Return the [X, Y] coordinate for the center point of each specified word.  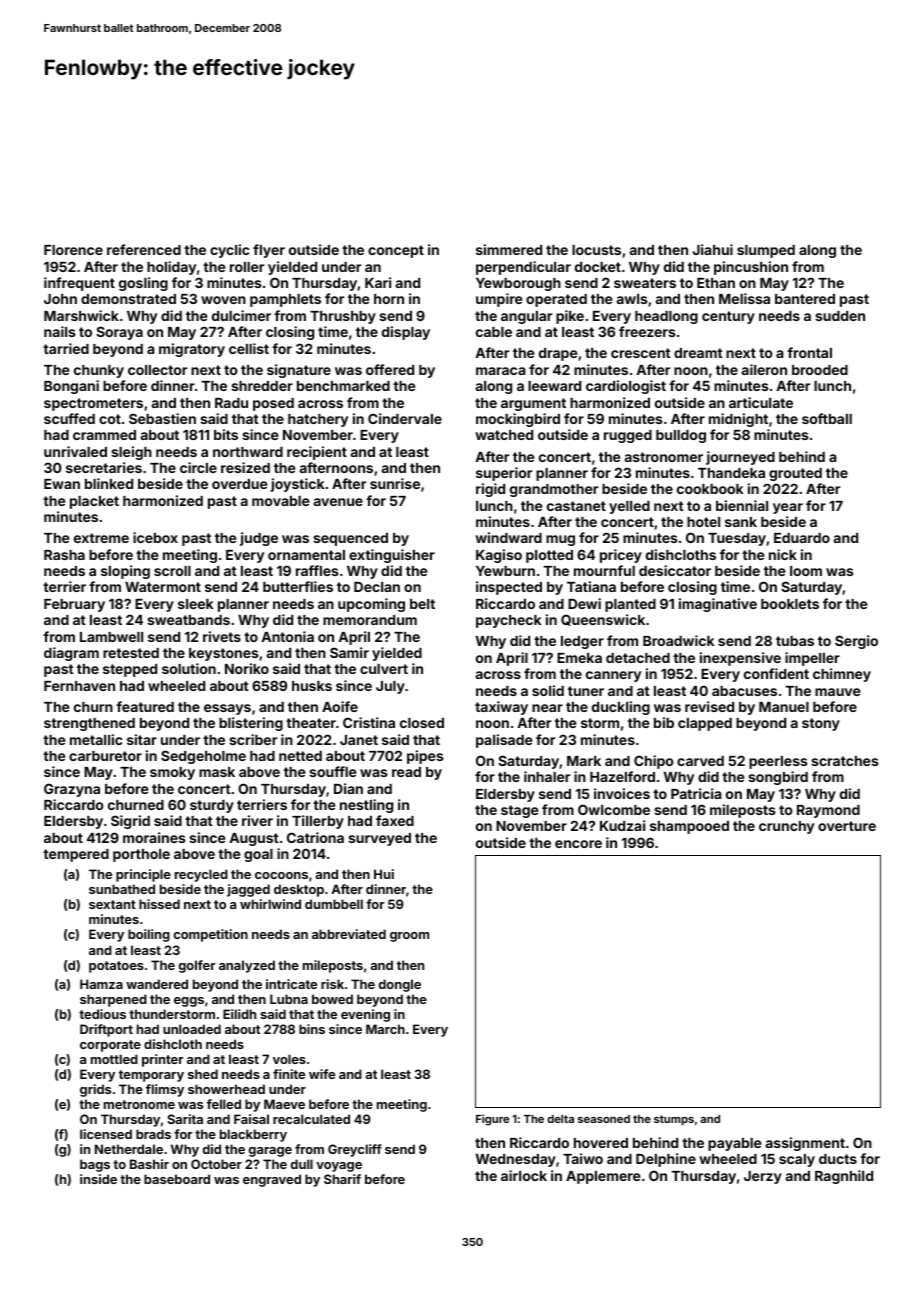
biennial [742, 505]
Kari [378, 282]
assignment [805, 1144]
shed [203, 1074]
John [60, 299]
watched [504, 435]
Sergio [856, 642]
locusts [596, 250]
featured [145, 706]
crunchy [786, 827]
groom [409, 937]
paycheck [508, 621]
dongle [400, 985]
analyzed [247, 966]
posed [273, 404]
